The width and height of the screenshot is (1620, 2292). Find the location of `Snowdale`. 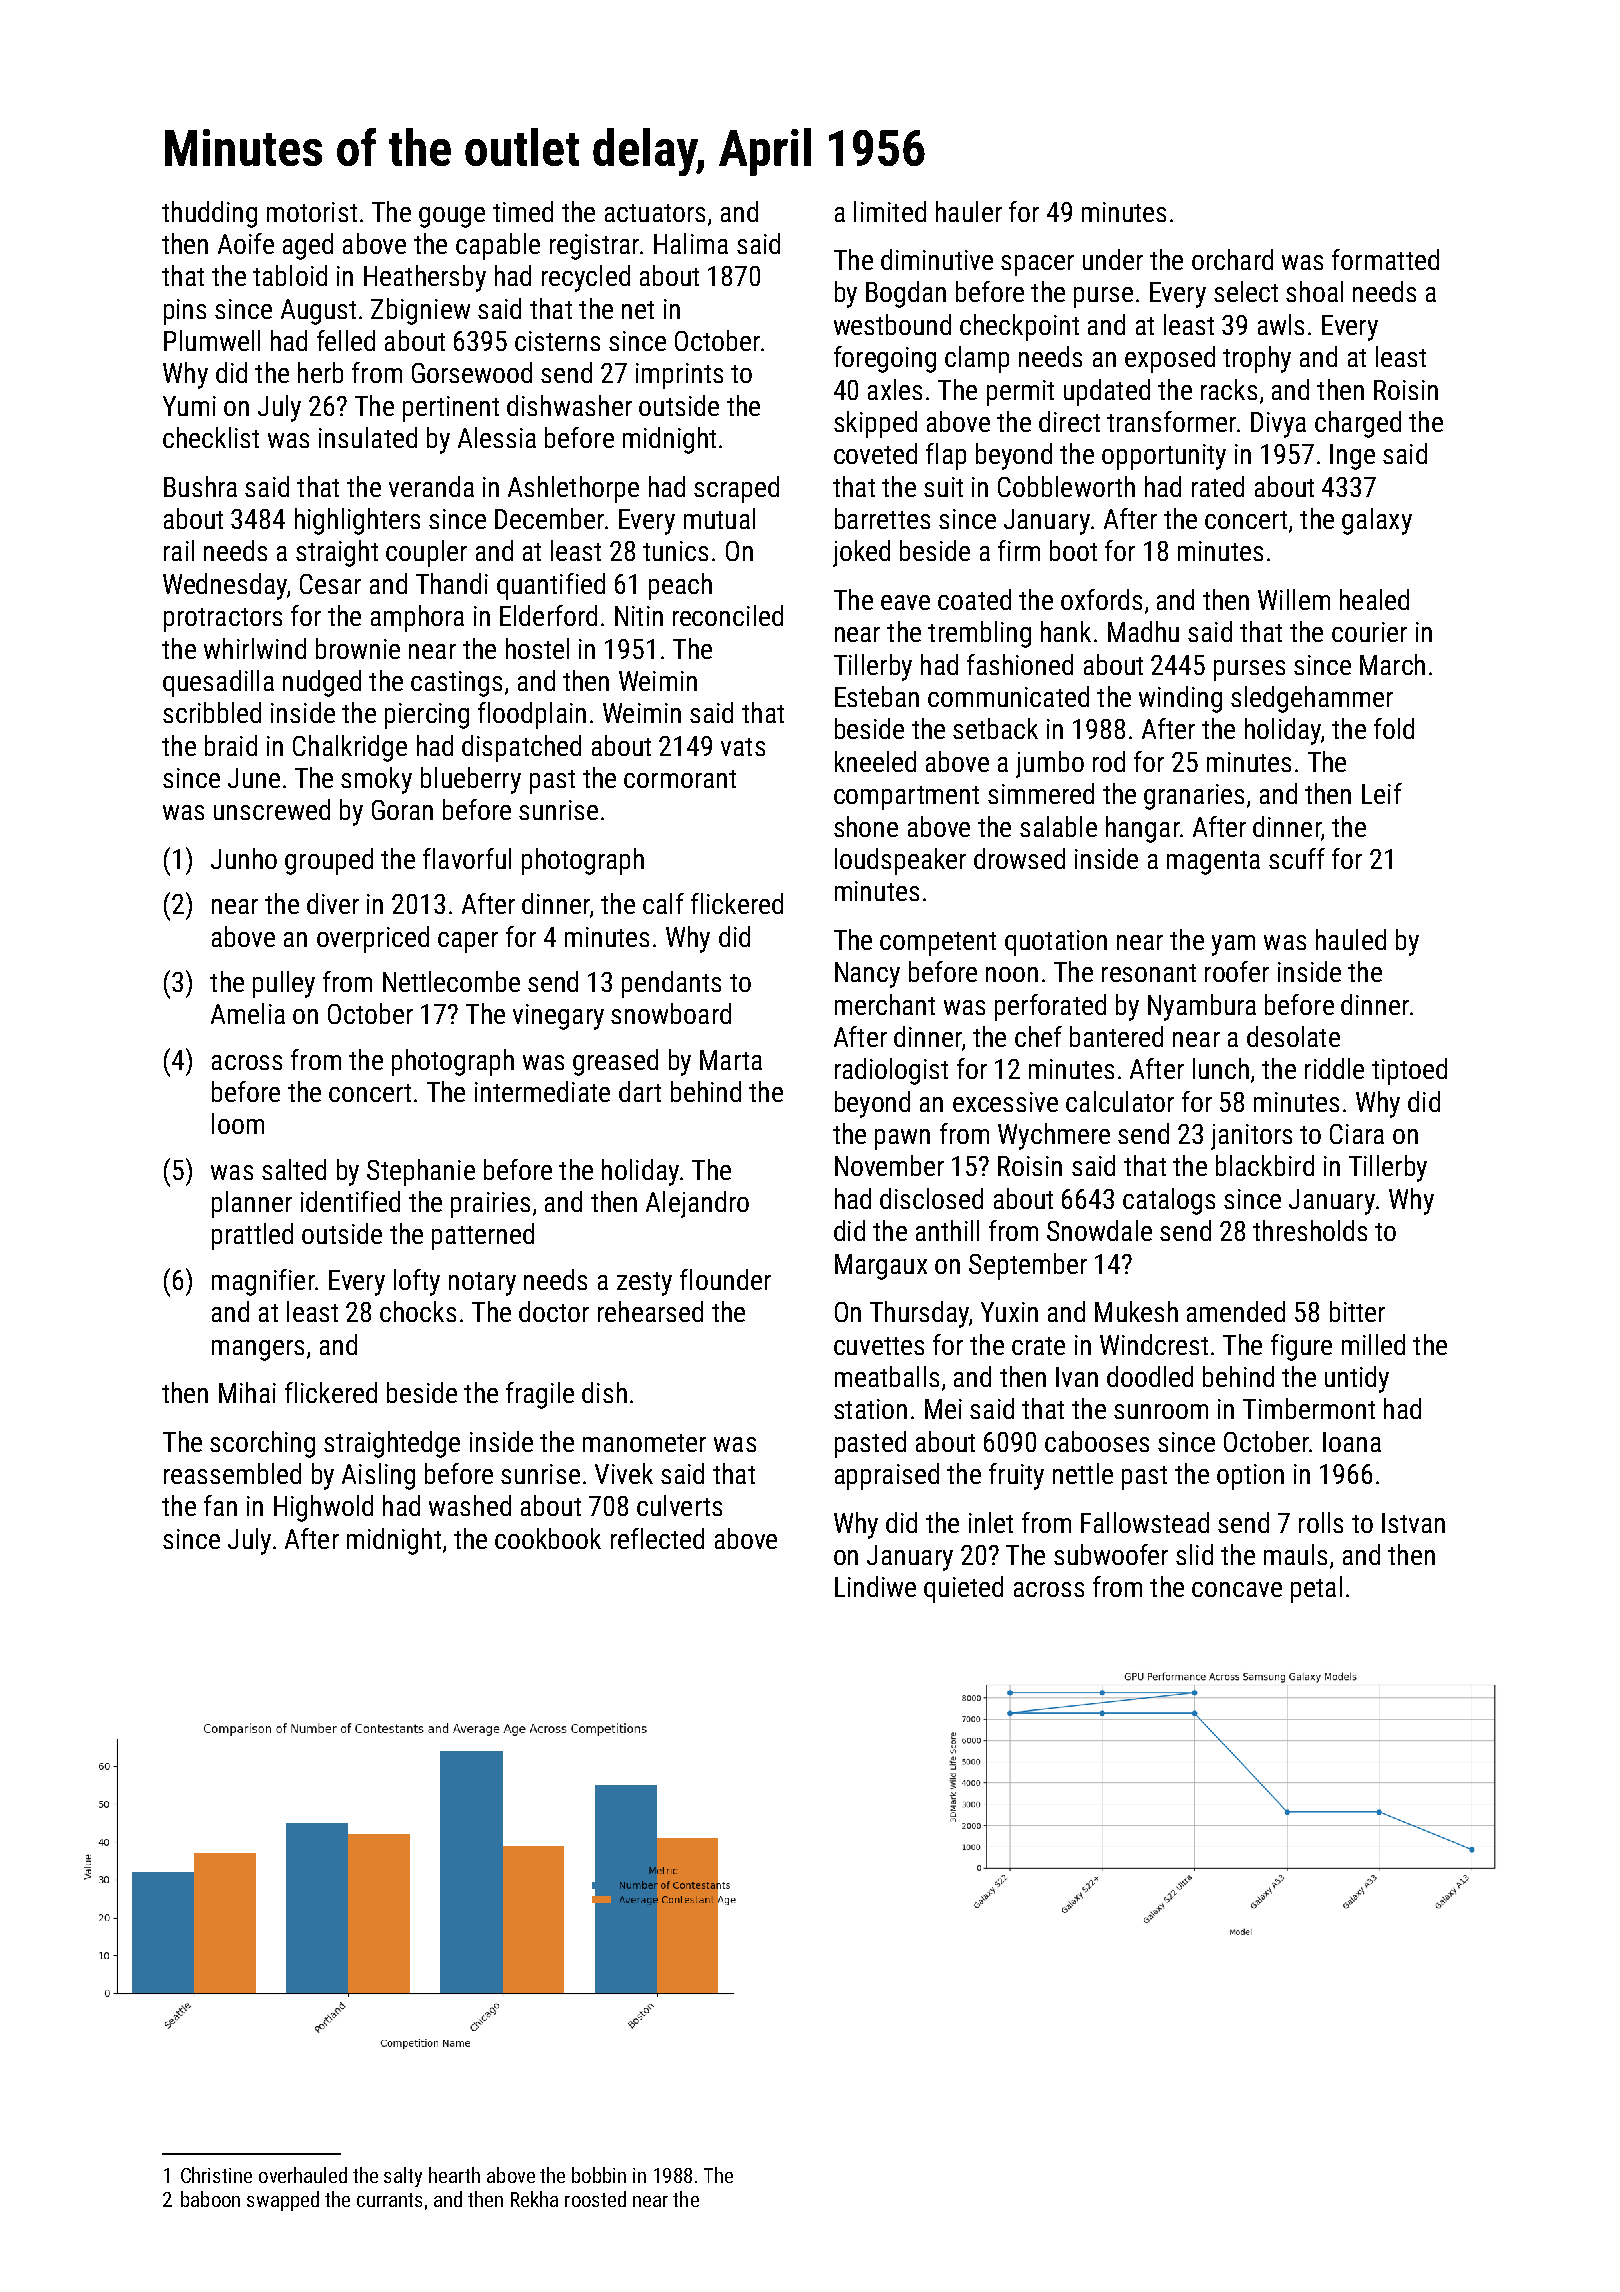

Snowdale is located at coordinates (1099, 1230).
